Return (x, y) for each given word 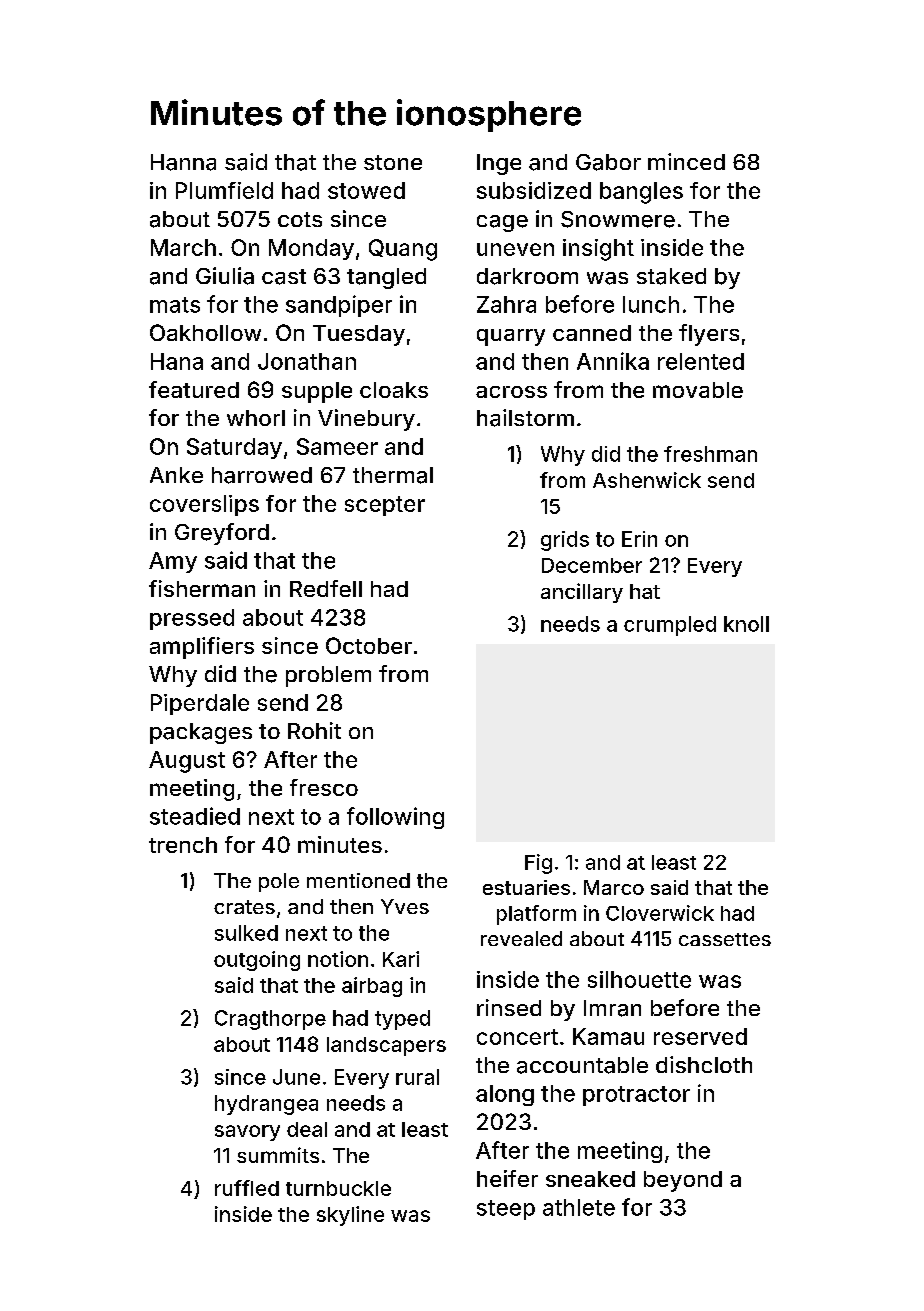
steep (506, 1210)
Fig (538, 864)
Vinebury (366, 420)
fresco (324, 787)
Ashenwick (647, 480)
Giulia (225, 276)
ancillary (582, 593)
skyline (350, 1216)
